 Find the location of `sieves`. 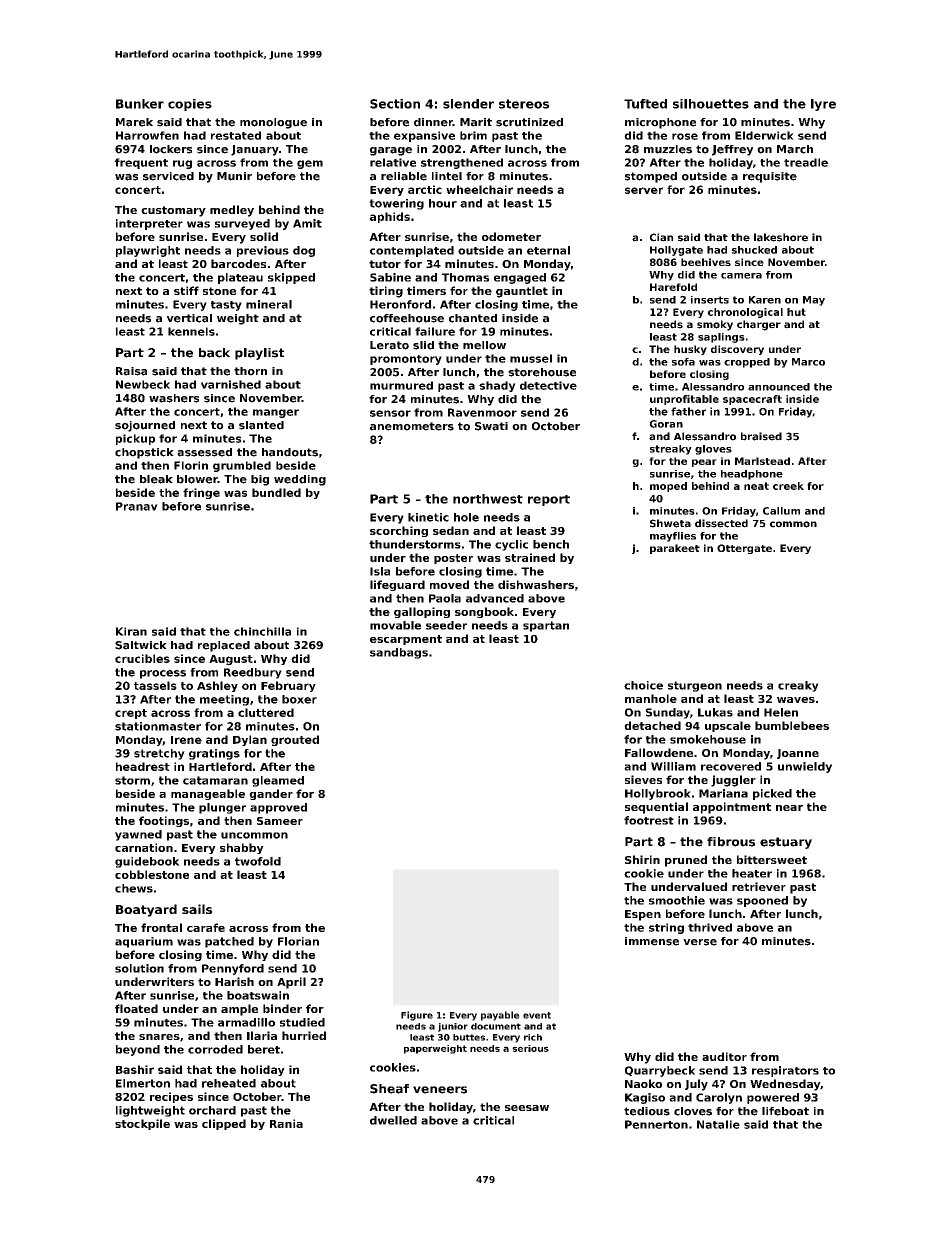

sieves is located at coordinates (643, 779).
